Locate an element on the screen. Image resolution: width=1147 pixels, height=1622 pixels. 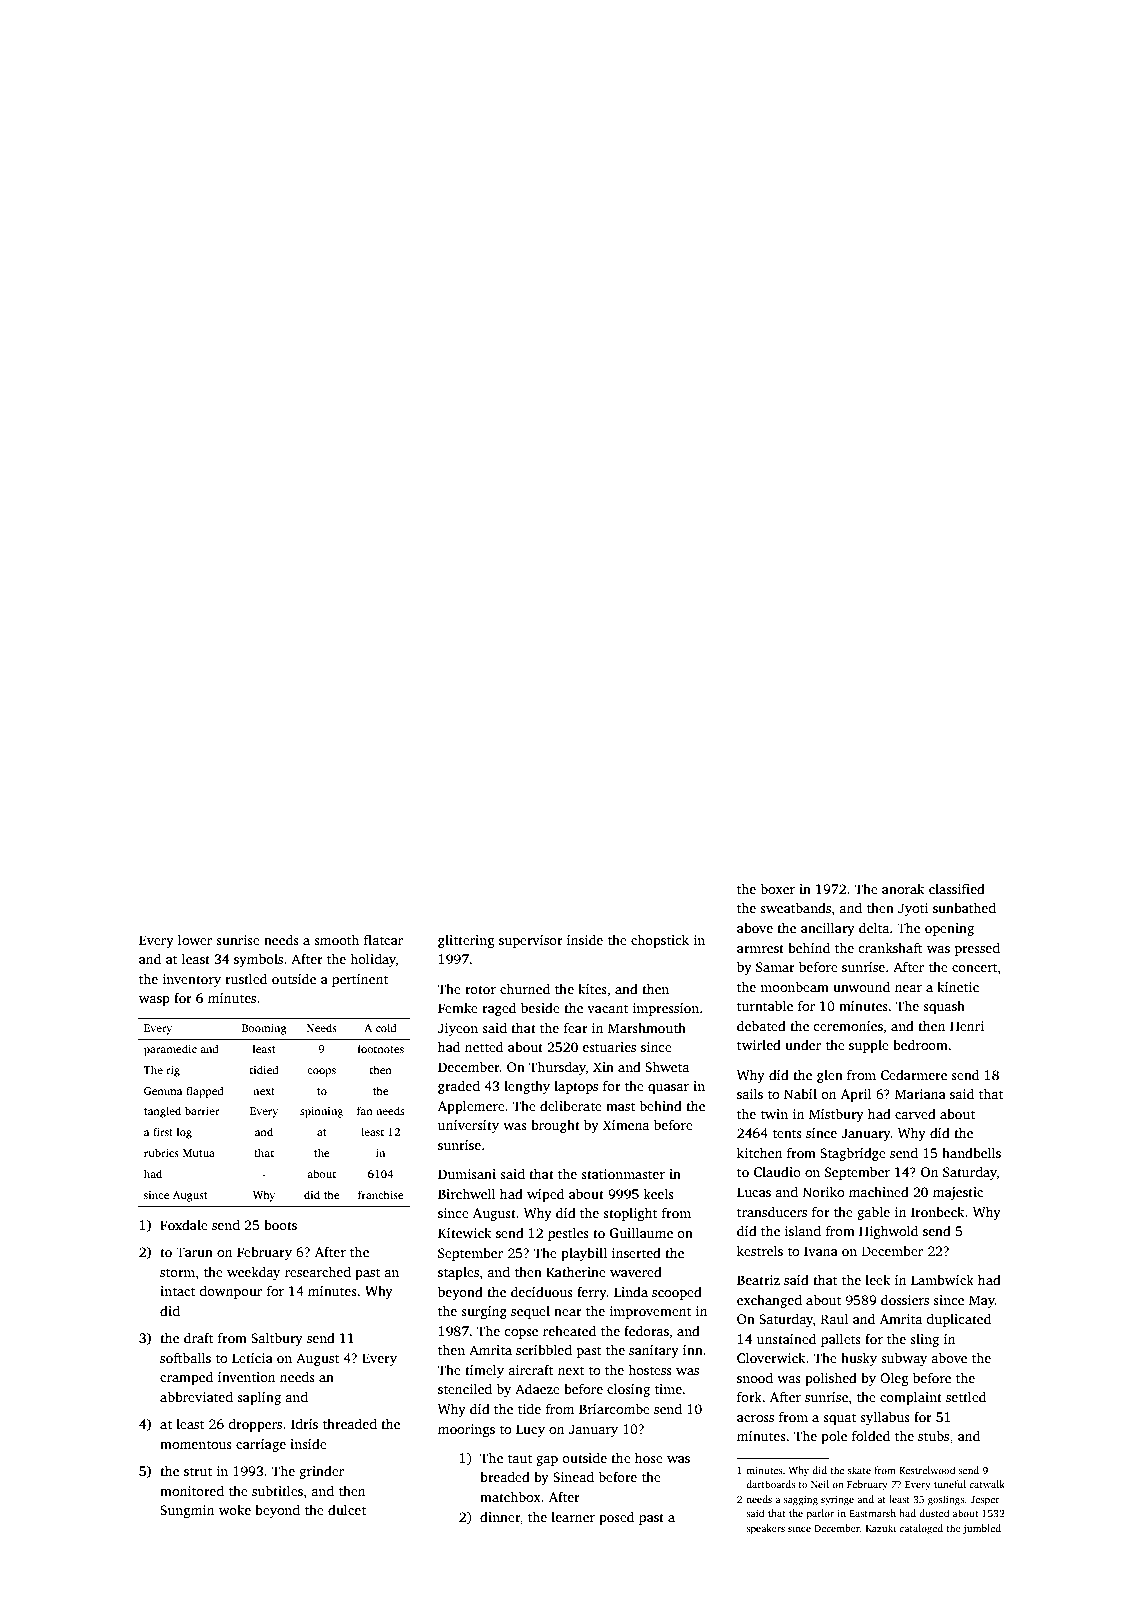
rubrics is located at coordinates (161, 1152).
